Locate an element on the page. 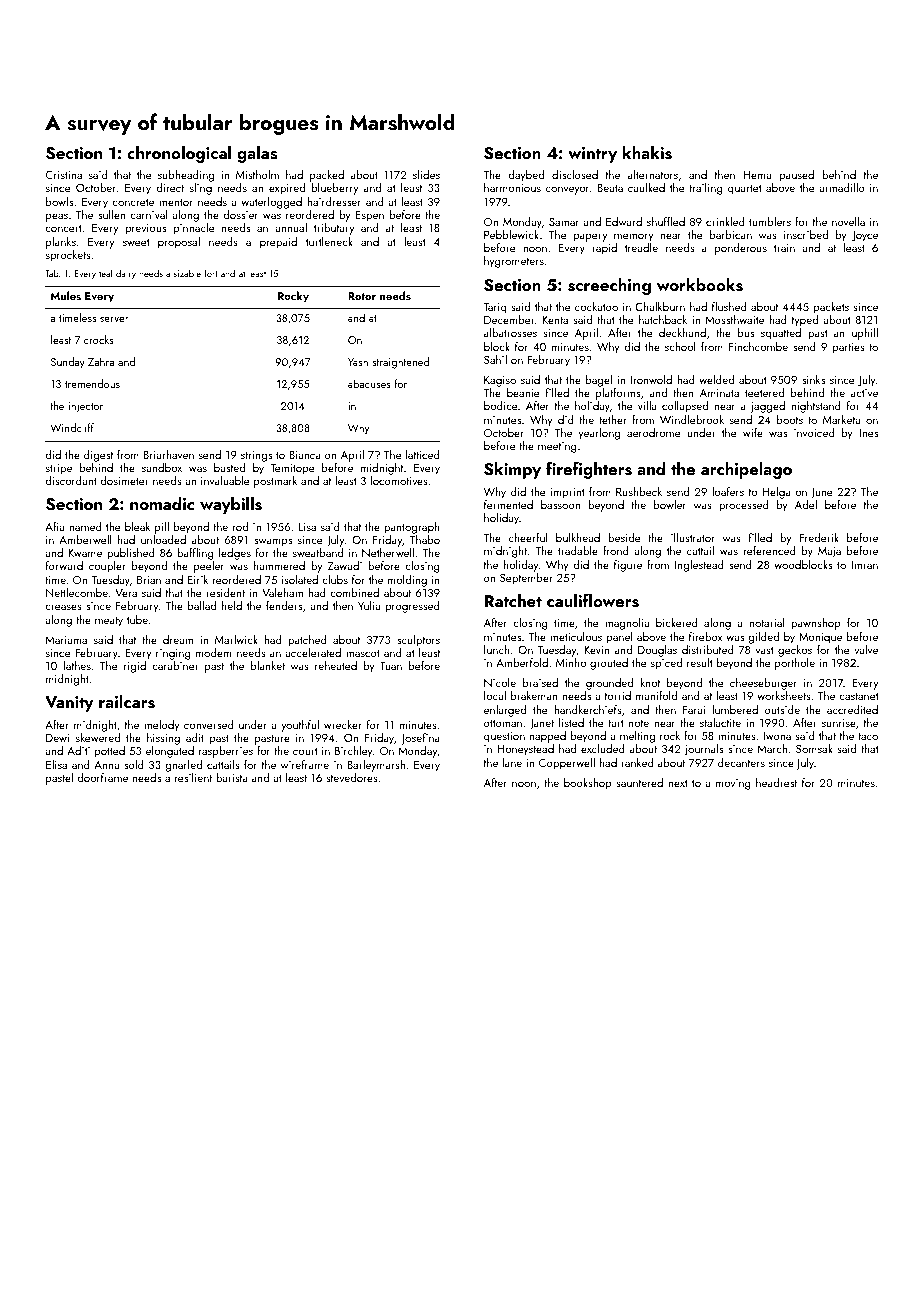 This image has width=924, height=1308. bookshop is located at coordinates (587, 784).
